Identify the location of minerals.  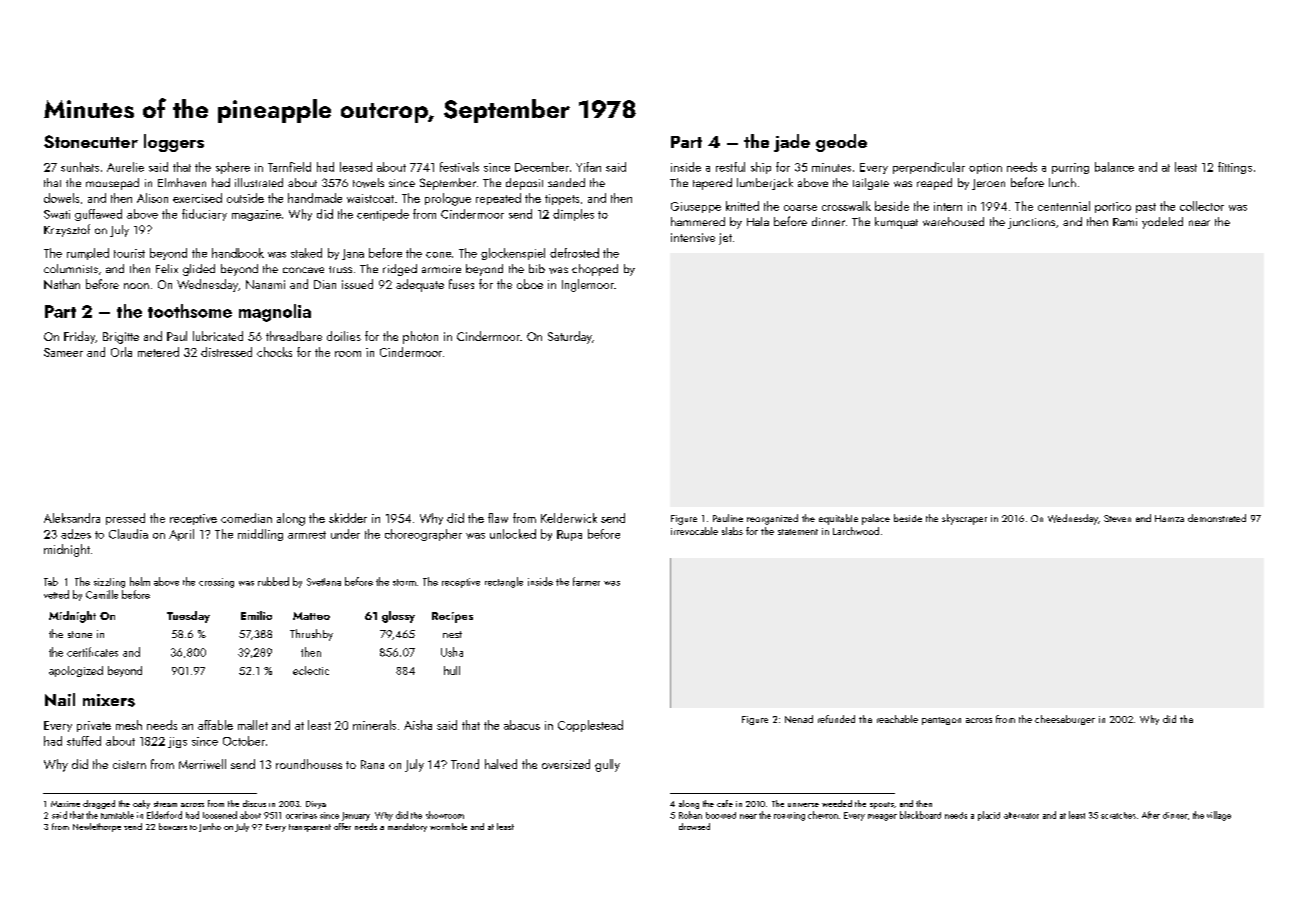
(374, 725).
